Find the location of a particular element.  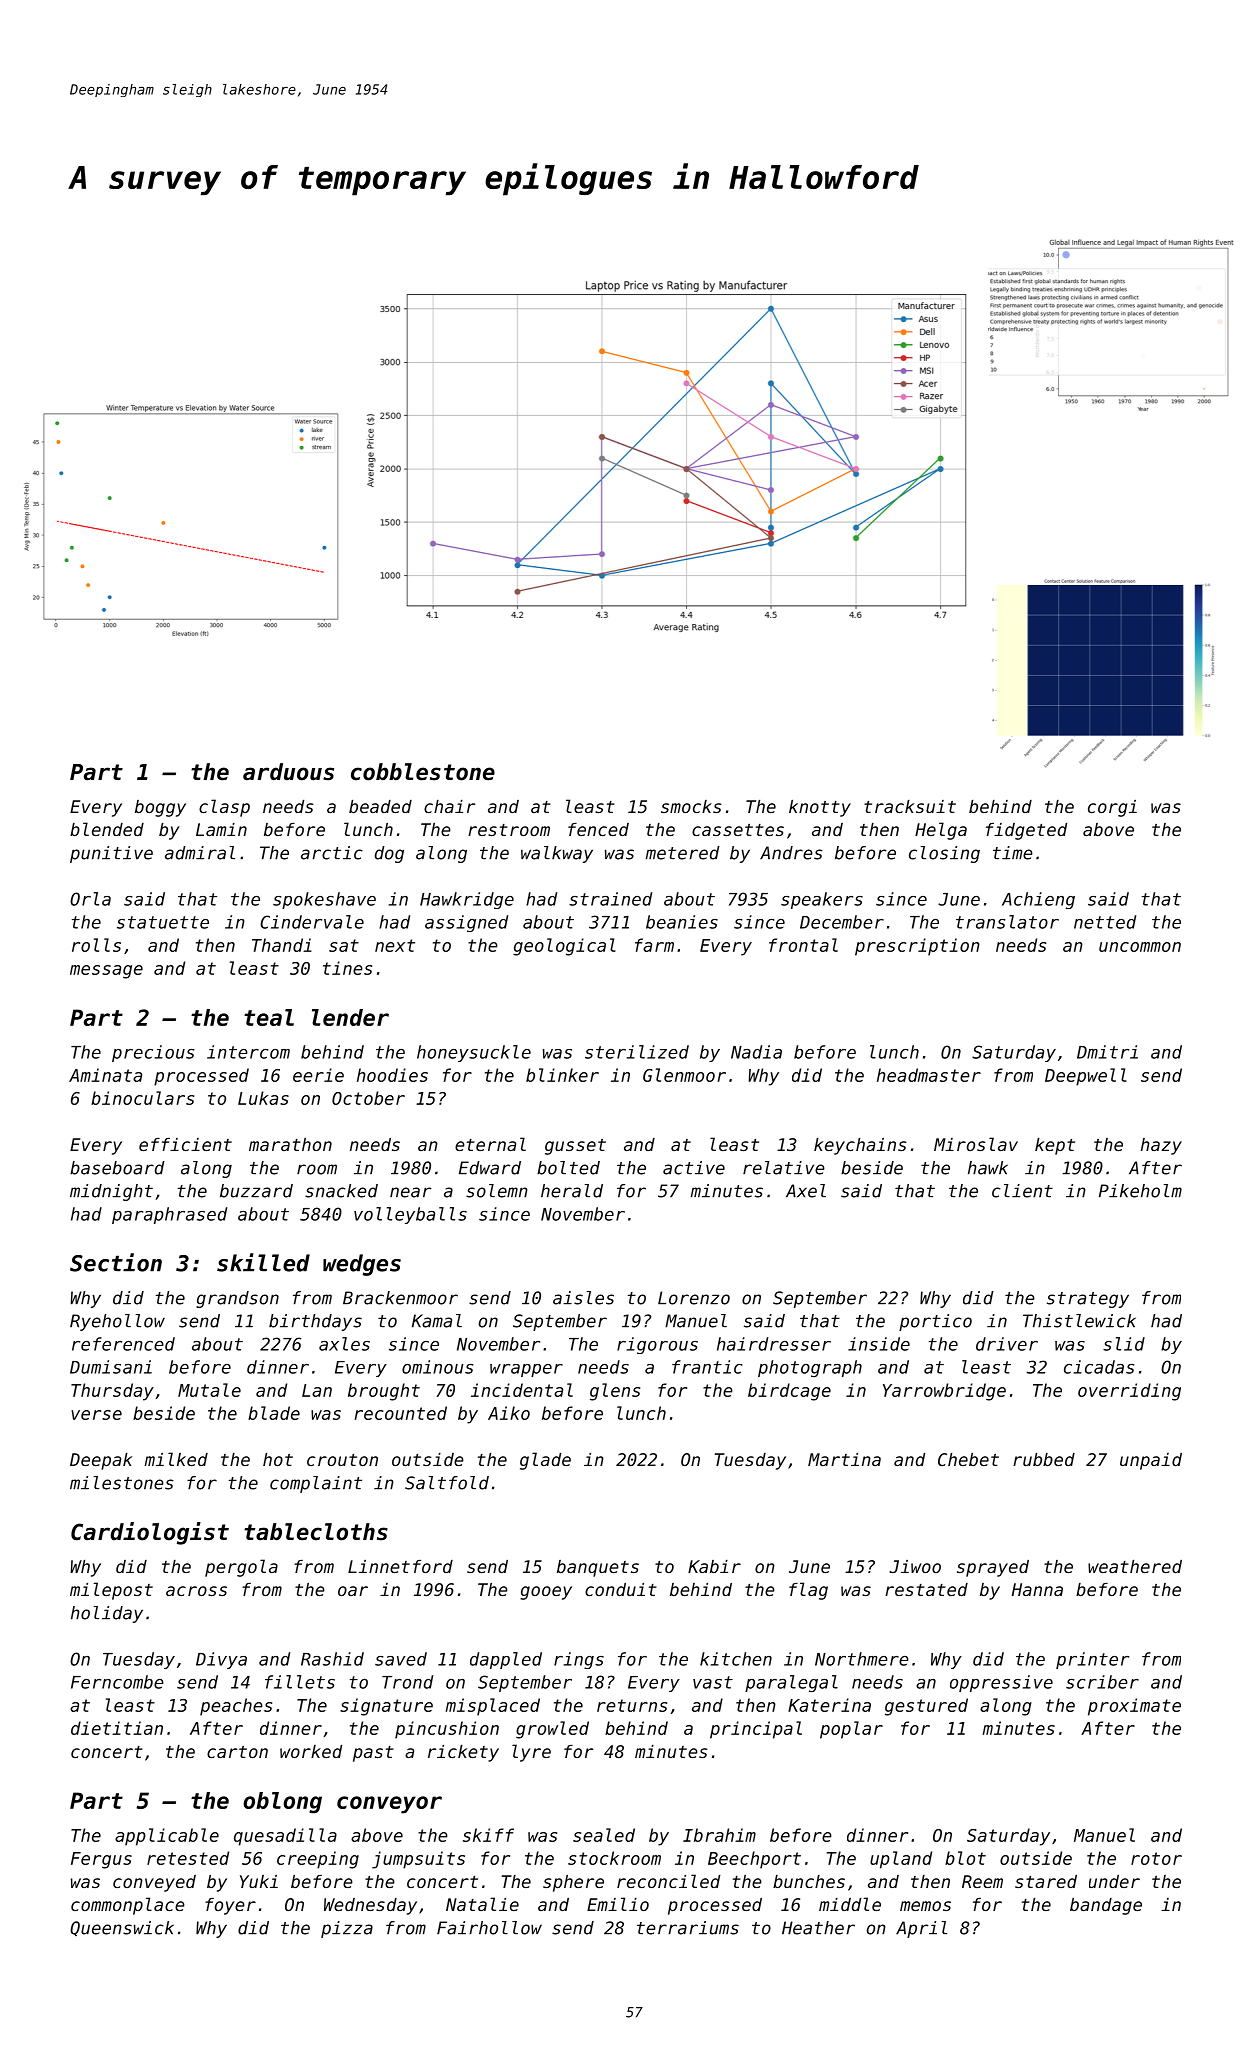

corgi is located at coordinates (1112, 808).
